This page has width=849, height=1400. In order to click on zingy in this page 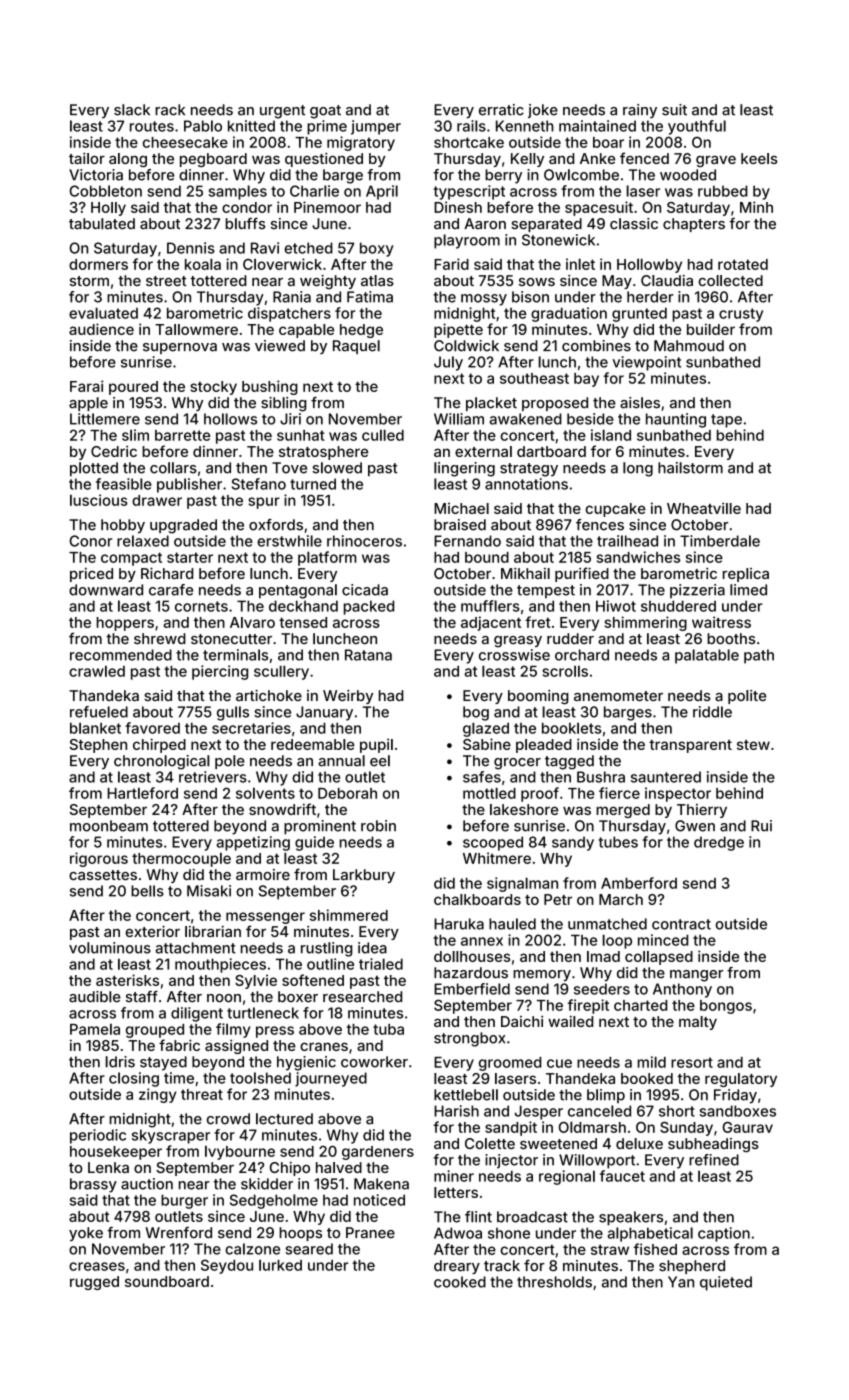, I will do `click(158, 1095)`.
